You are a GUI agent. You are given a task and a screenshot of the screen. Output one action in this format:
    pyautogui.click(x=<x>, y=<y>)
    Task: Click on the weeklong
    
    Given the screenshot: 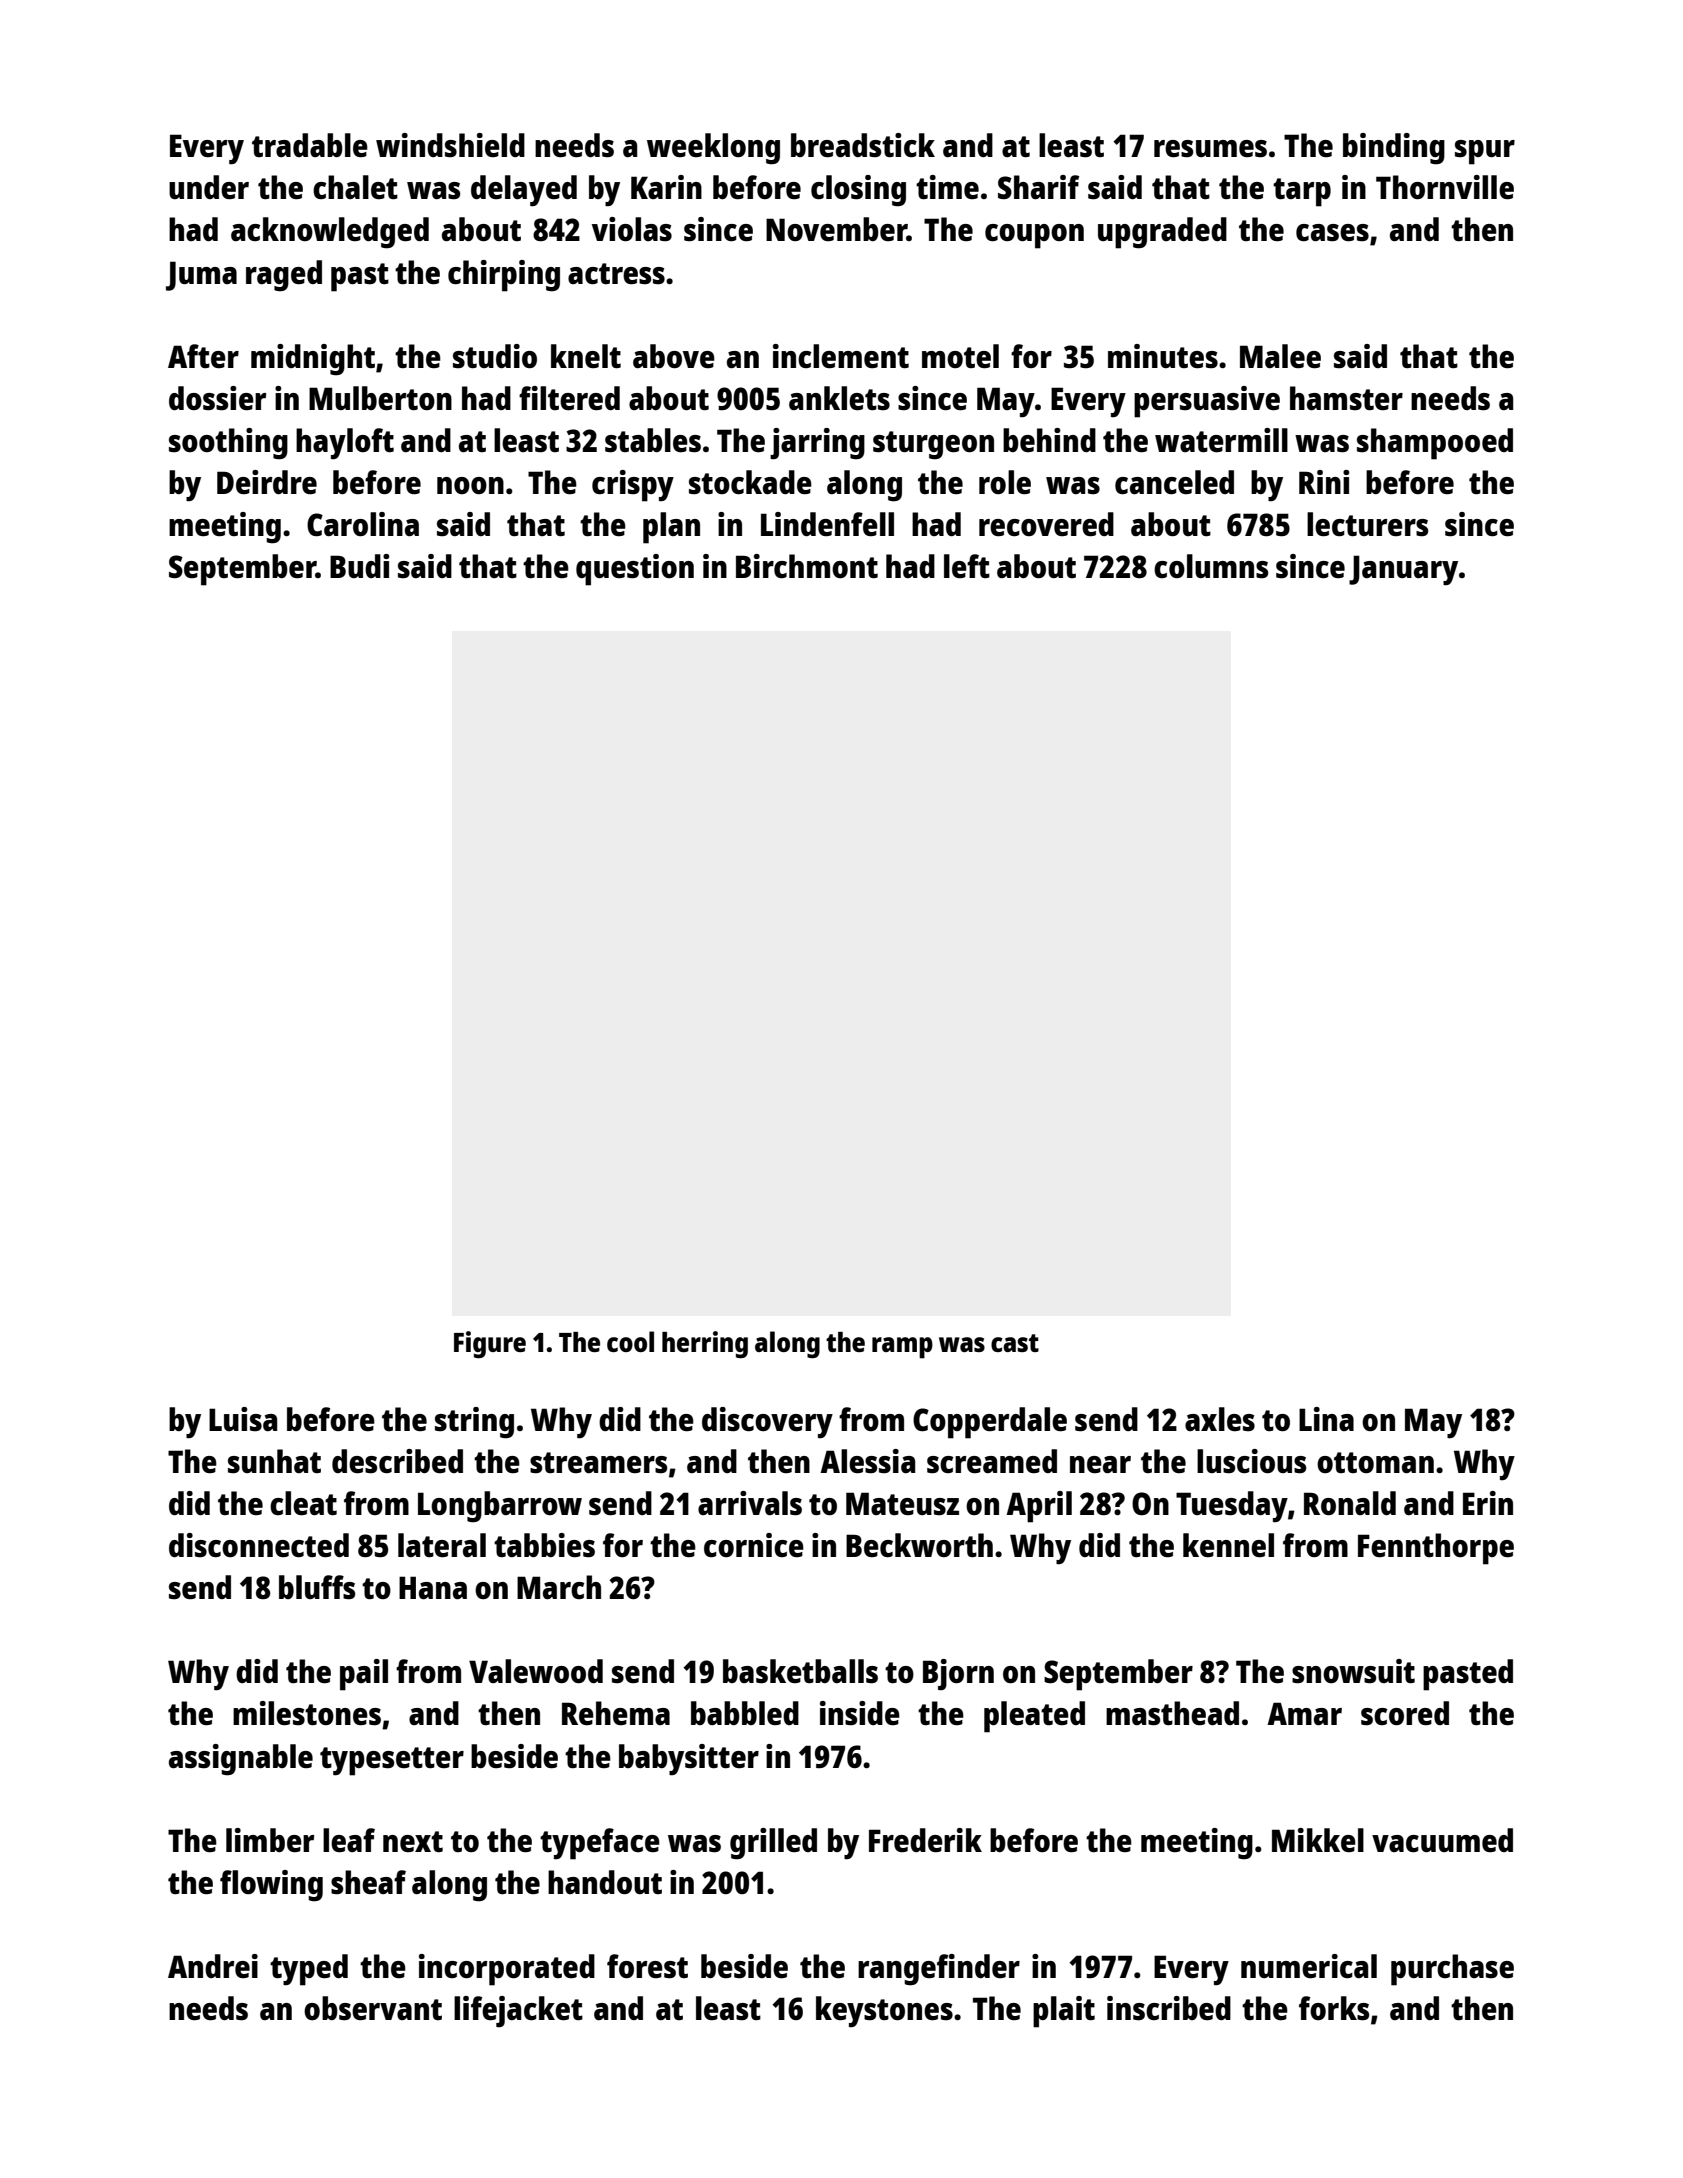 What is the action you would take?
    pyautogui.click(x=713, y=149)
